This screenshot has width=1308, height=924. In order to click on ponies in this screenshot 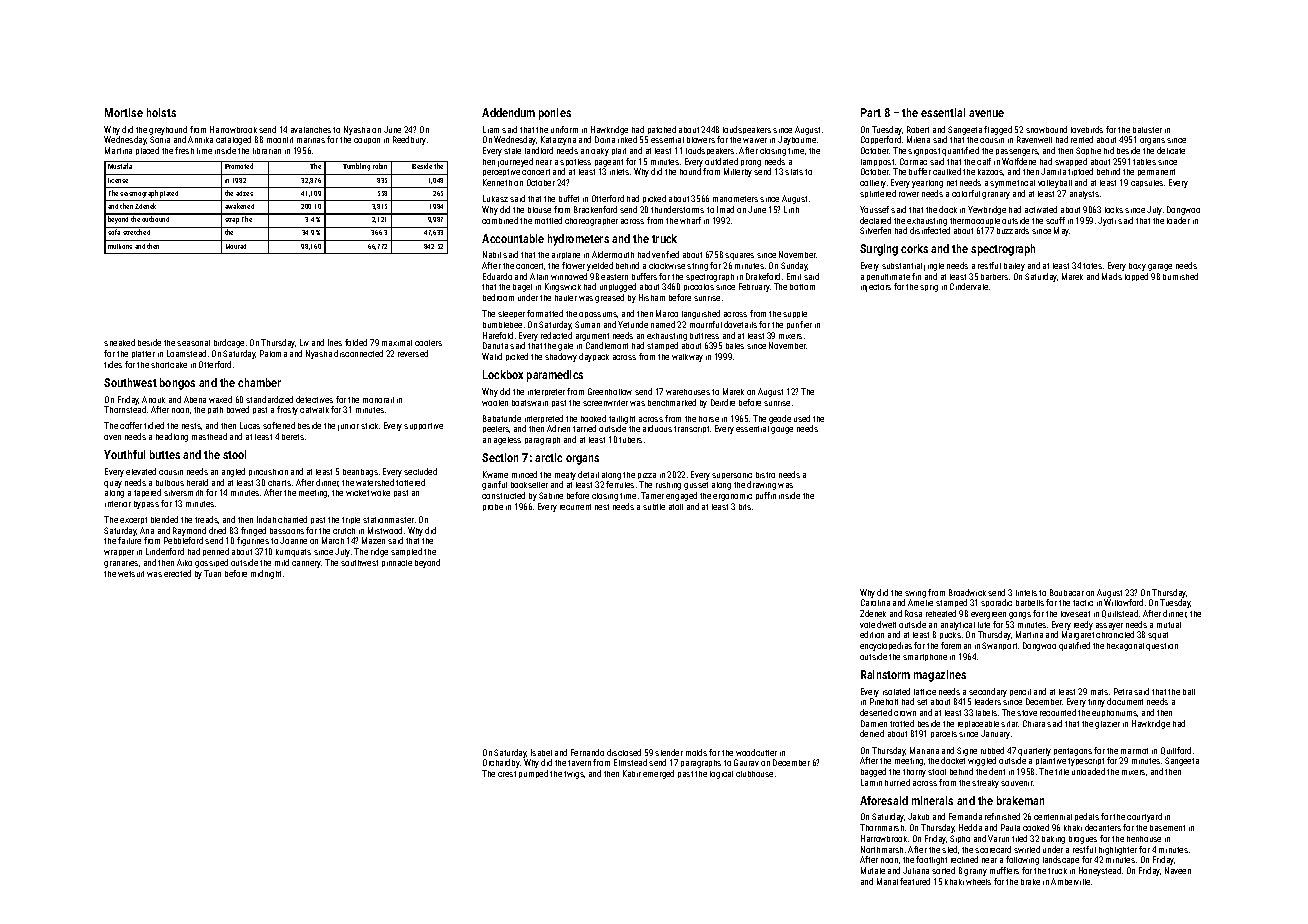, I will do `click(555, 114)`.
